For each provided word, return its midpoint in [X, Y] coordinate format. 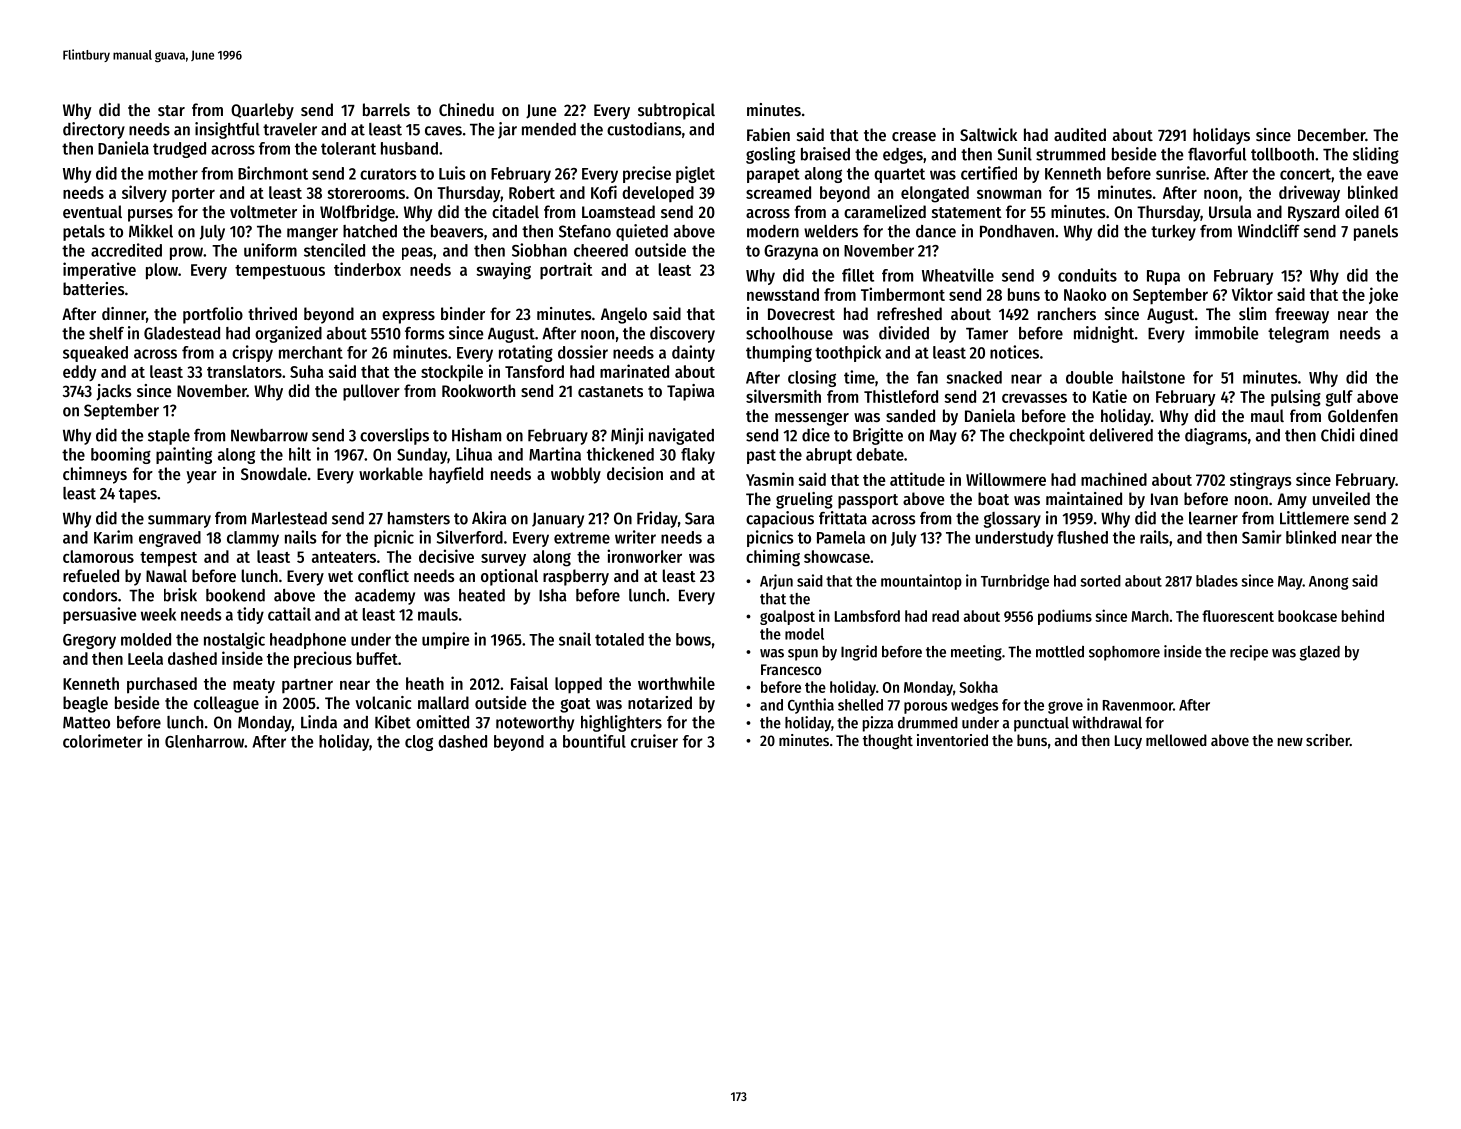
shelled [860, 705]
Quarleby [262, 111]
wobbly [576, 475]
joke [1383, 295]
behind [1363, 615]
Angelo [624, 315]
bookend [235, 595]
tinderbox [367, 269]
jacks [114, 392]
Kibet [393, 722]
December [1331, 134]
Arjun [776, 582]
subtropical [676, 111]
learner [1213, 518]
